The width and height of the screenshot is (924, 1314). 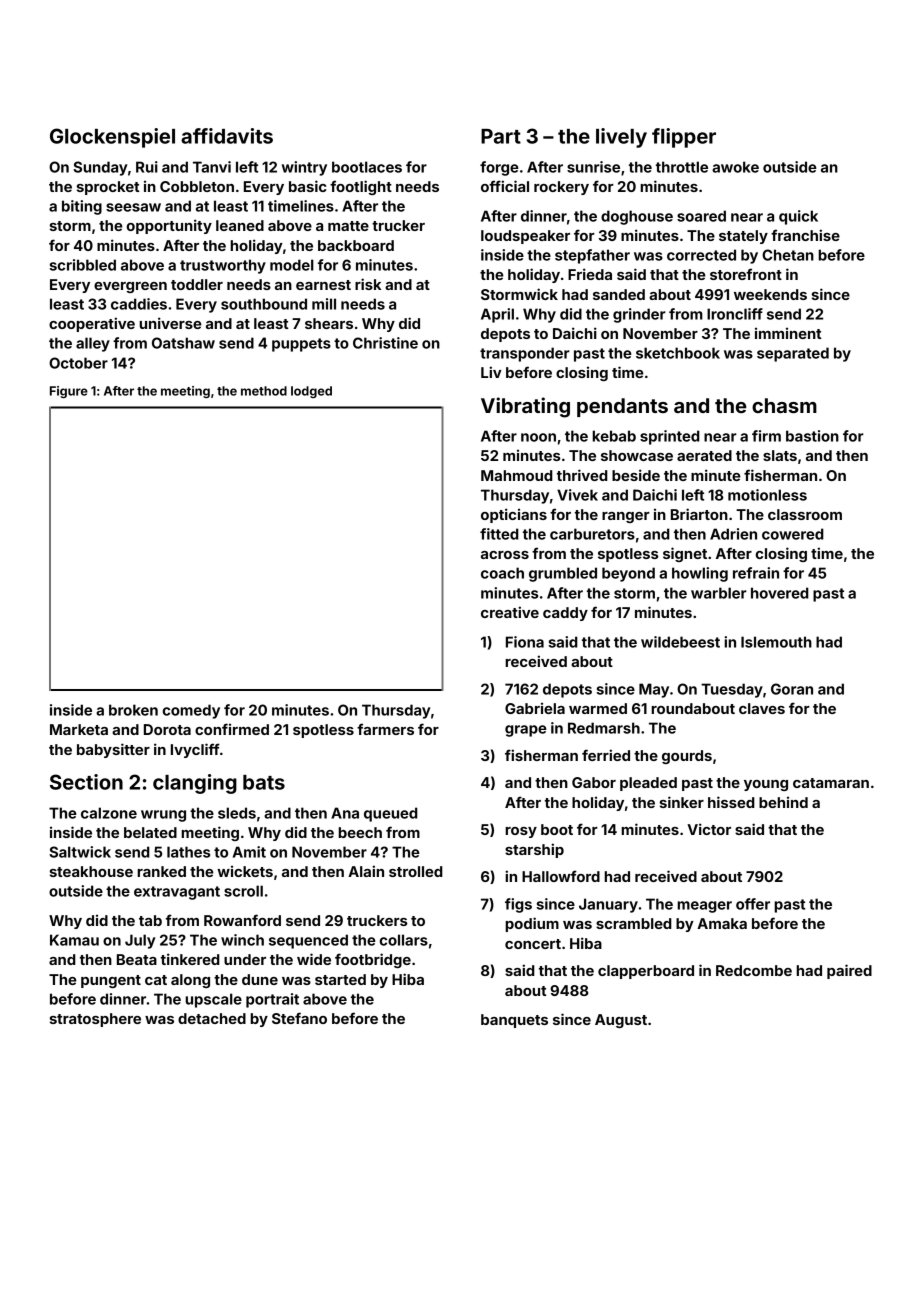 I want to click on sanded, so click(x=619, y=294).
